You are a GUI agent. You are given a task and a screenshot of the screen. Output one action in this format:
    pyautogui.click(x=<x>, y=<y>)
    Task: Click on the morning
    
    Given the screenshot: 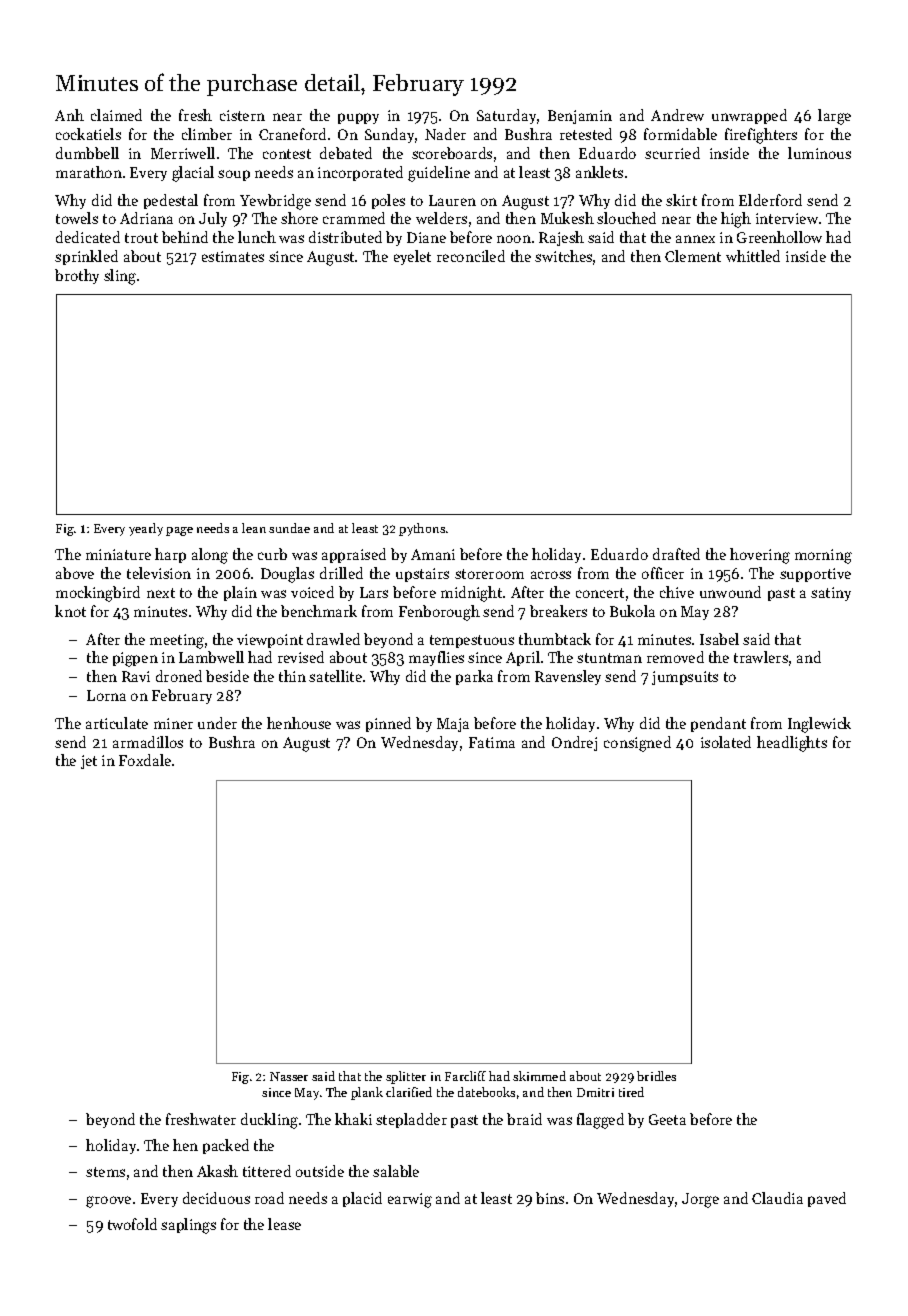 What is the action you would take?
    pyautogui.click(x=823, y=556)
